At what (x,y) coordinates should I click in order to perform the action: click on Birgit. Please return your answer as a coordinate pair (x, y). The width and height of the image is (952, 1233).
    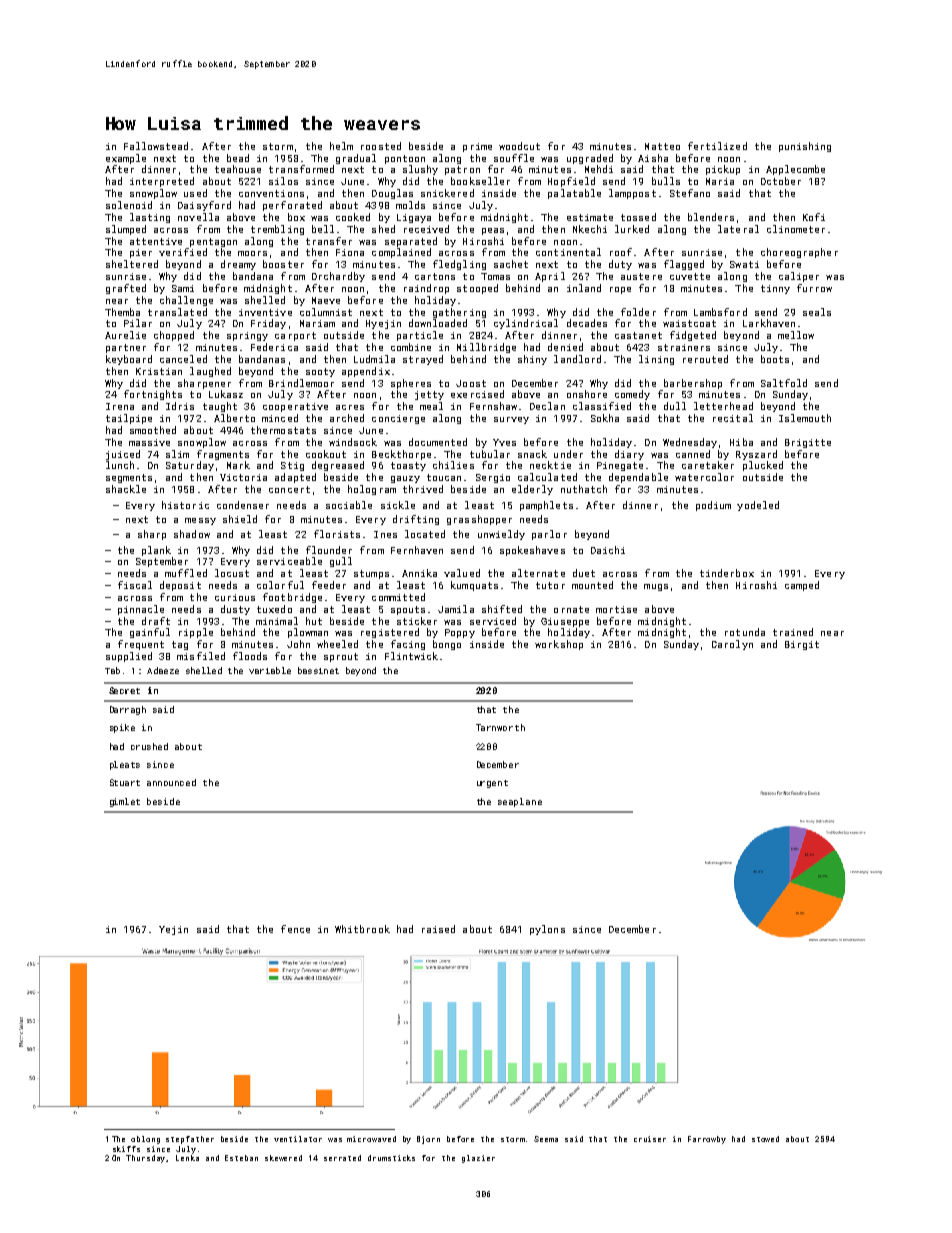
    Looking at the image, I should click on (802, 645).
